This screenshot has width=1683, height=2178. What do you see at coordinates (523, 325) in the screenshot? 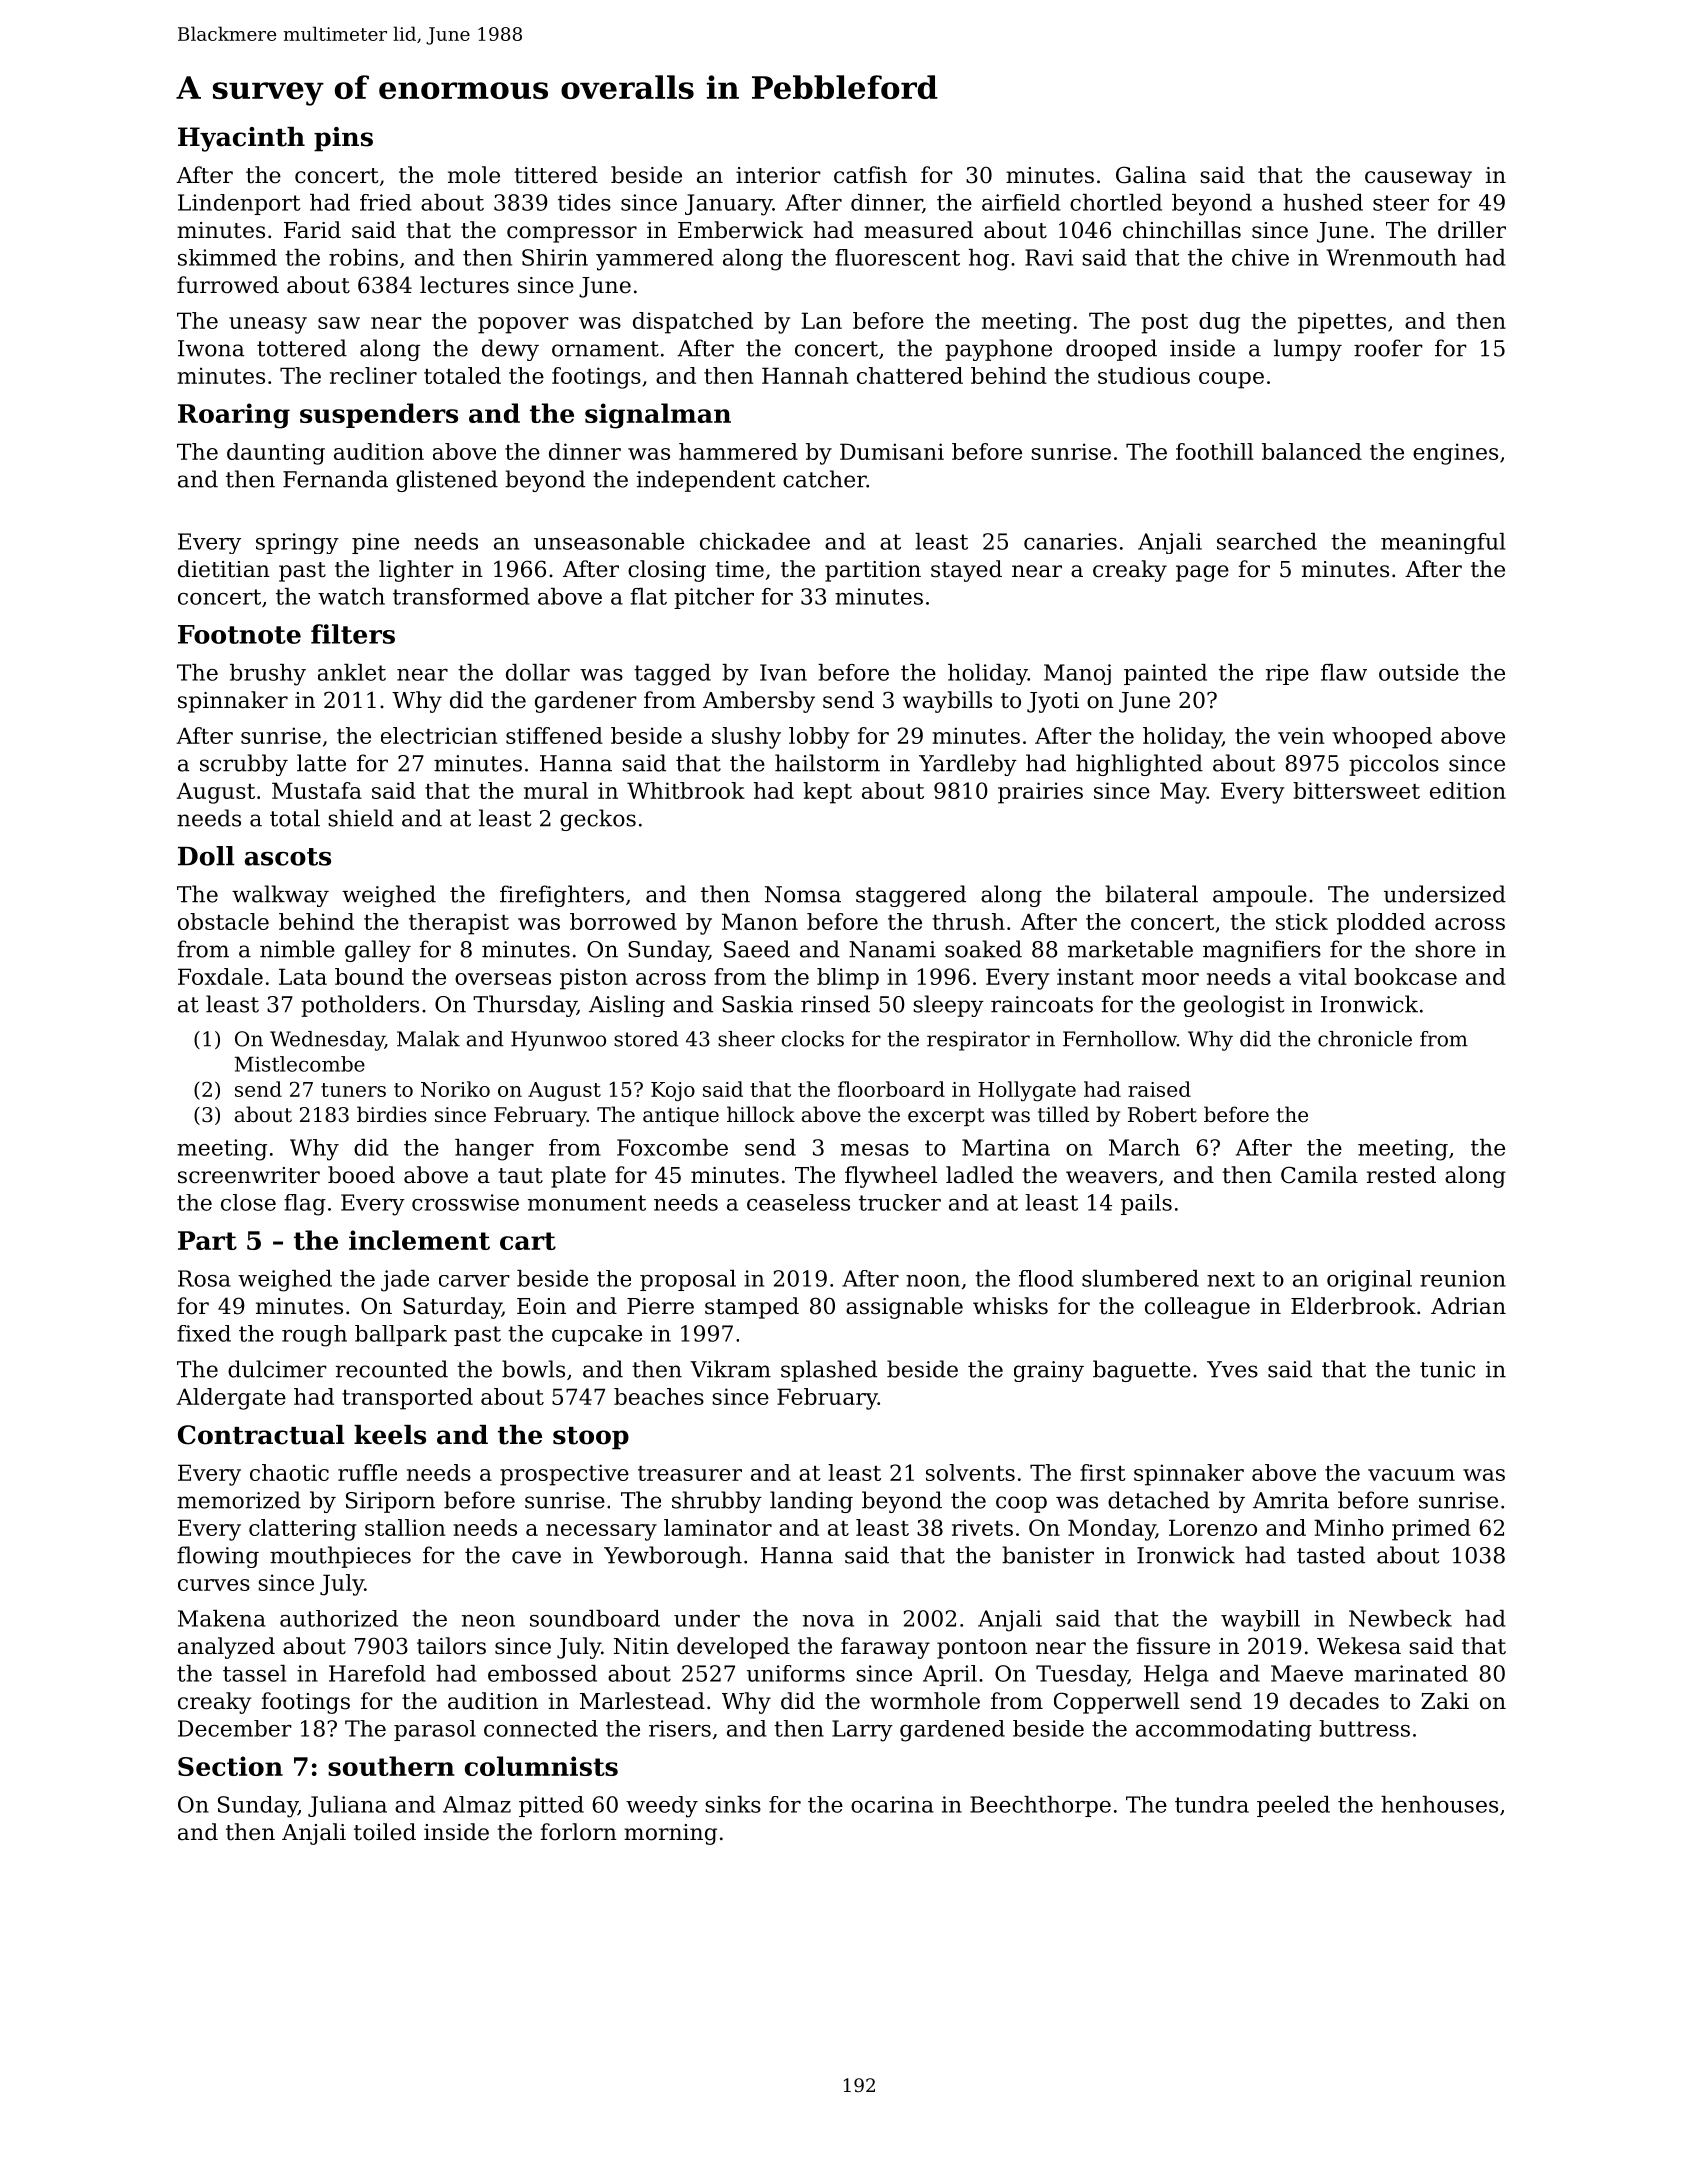
I see `popover` at bounding box center [523, 325].
